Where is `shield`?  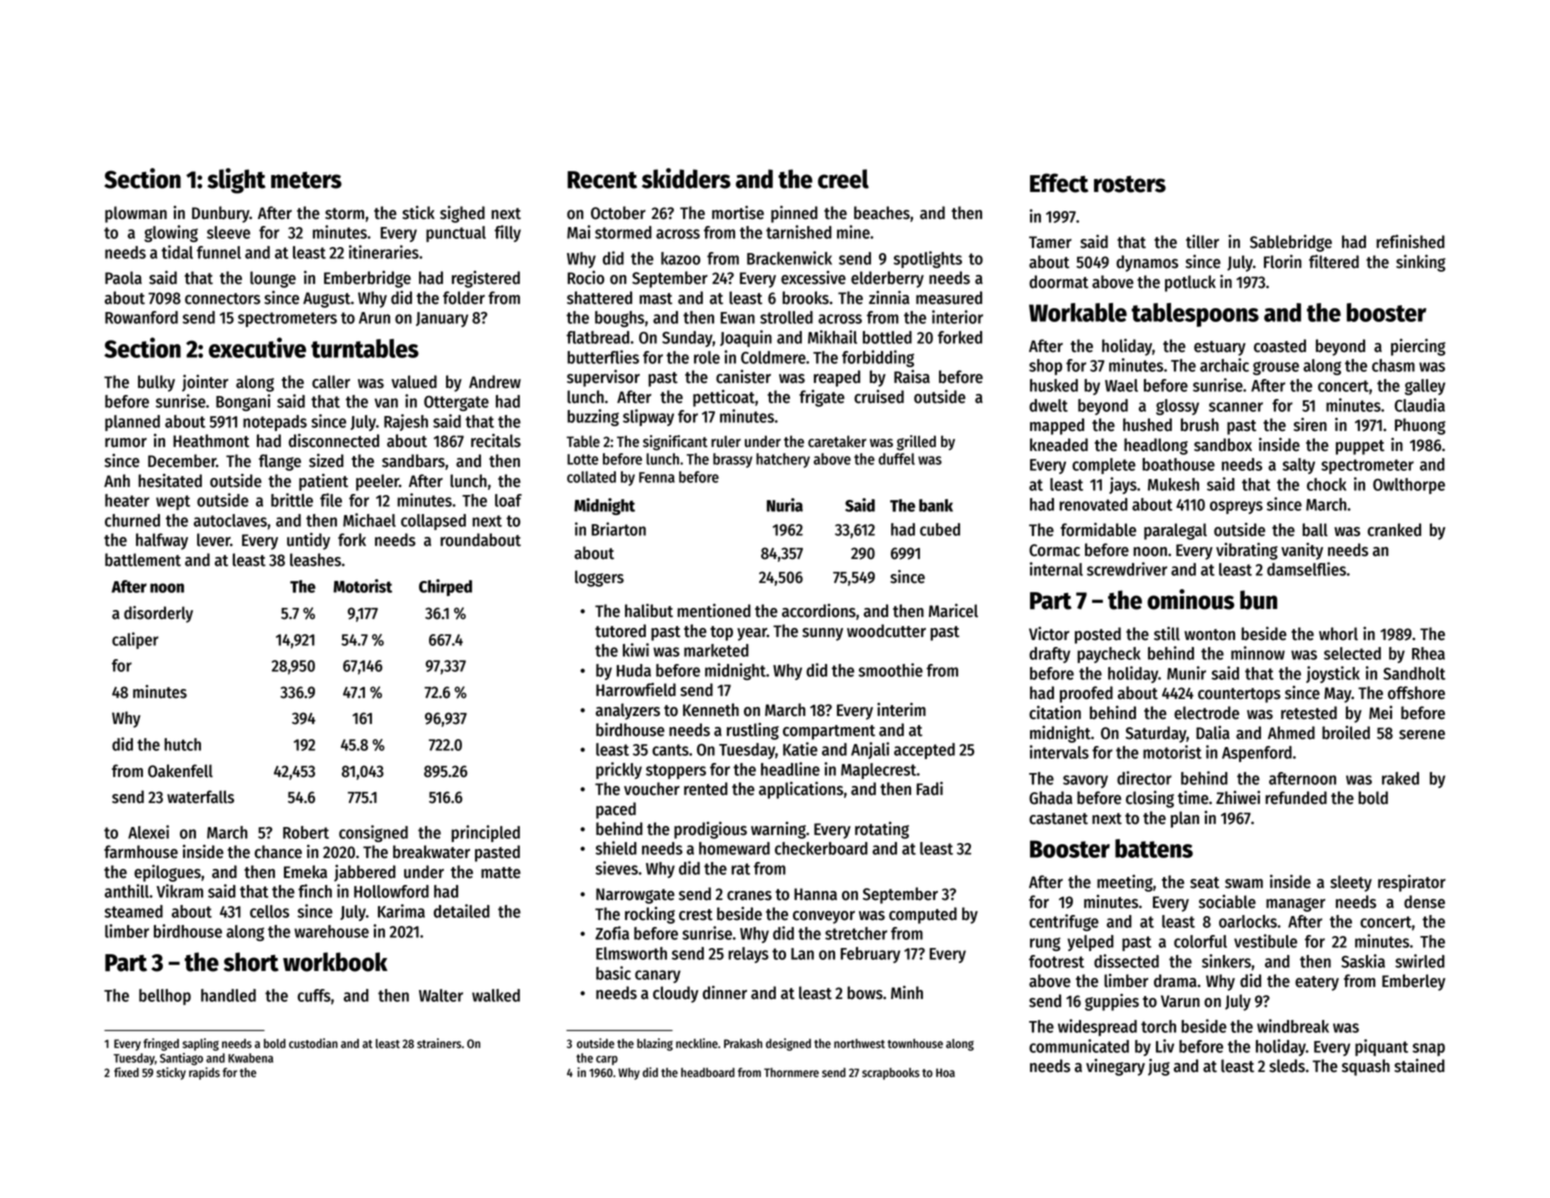
shield is located at coordinates (616, 848).
